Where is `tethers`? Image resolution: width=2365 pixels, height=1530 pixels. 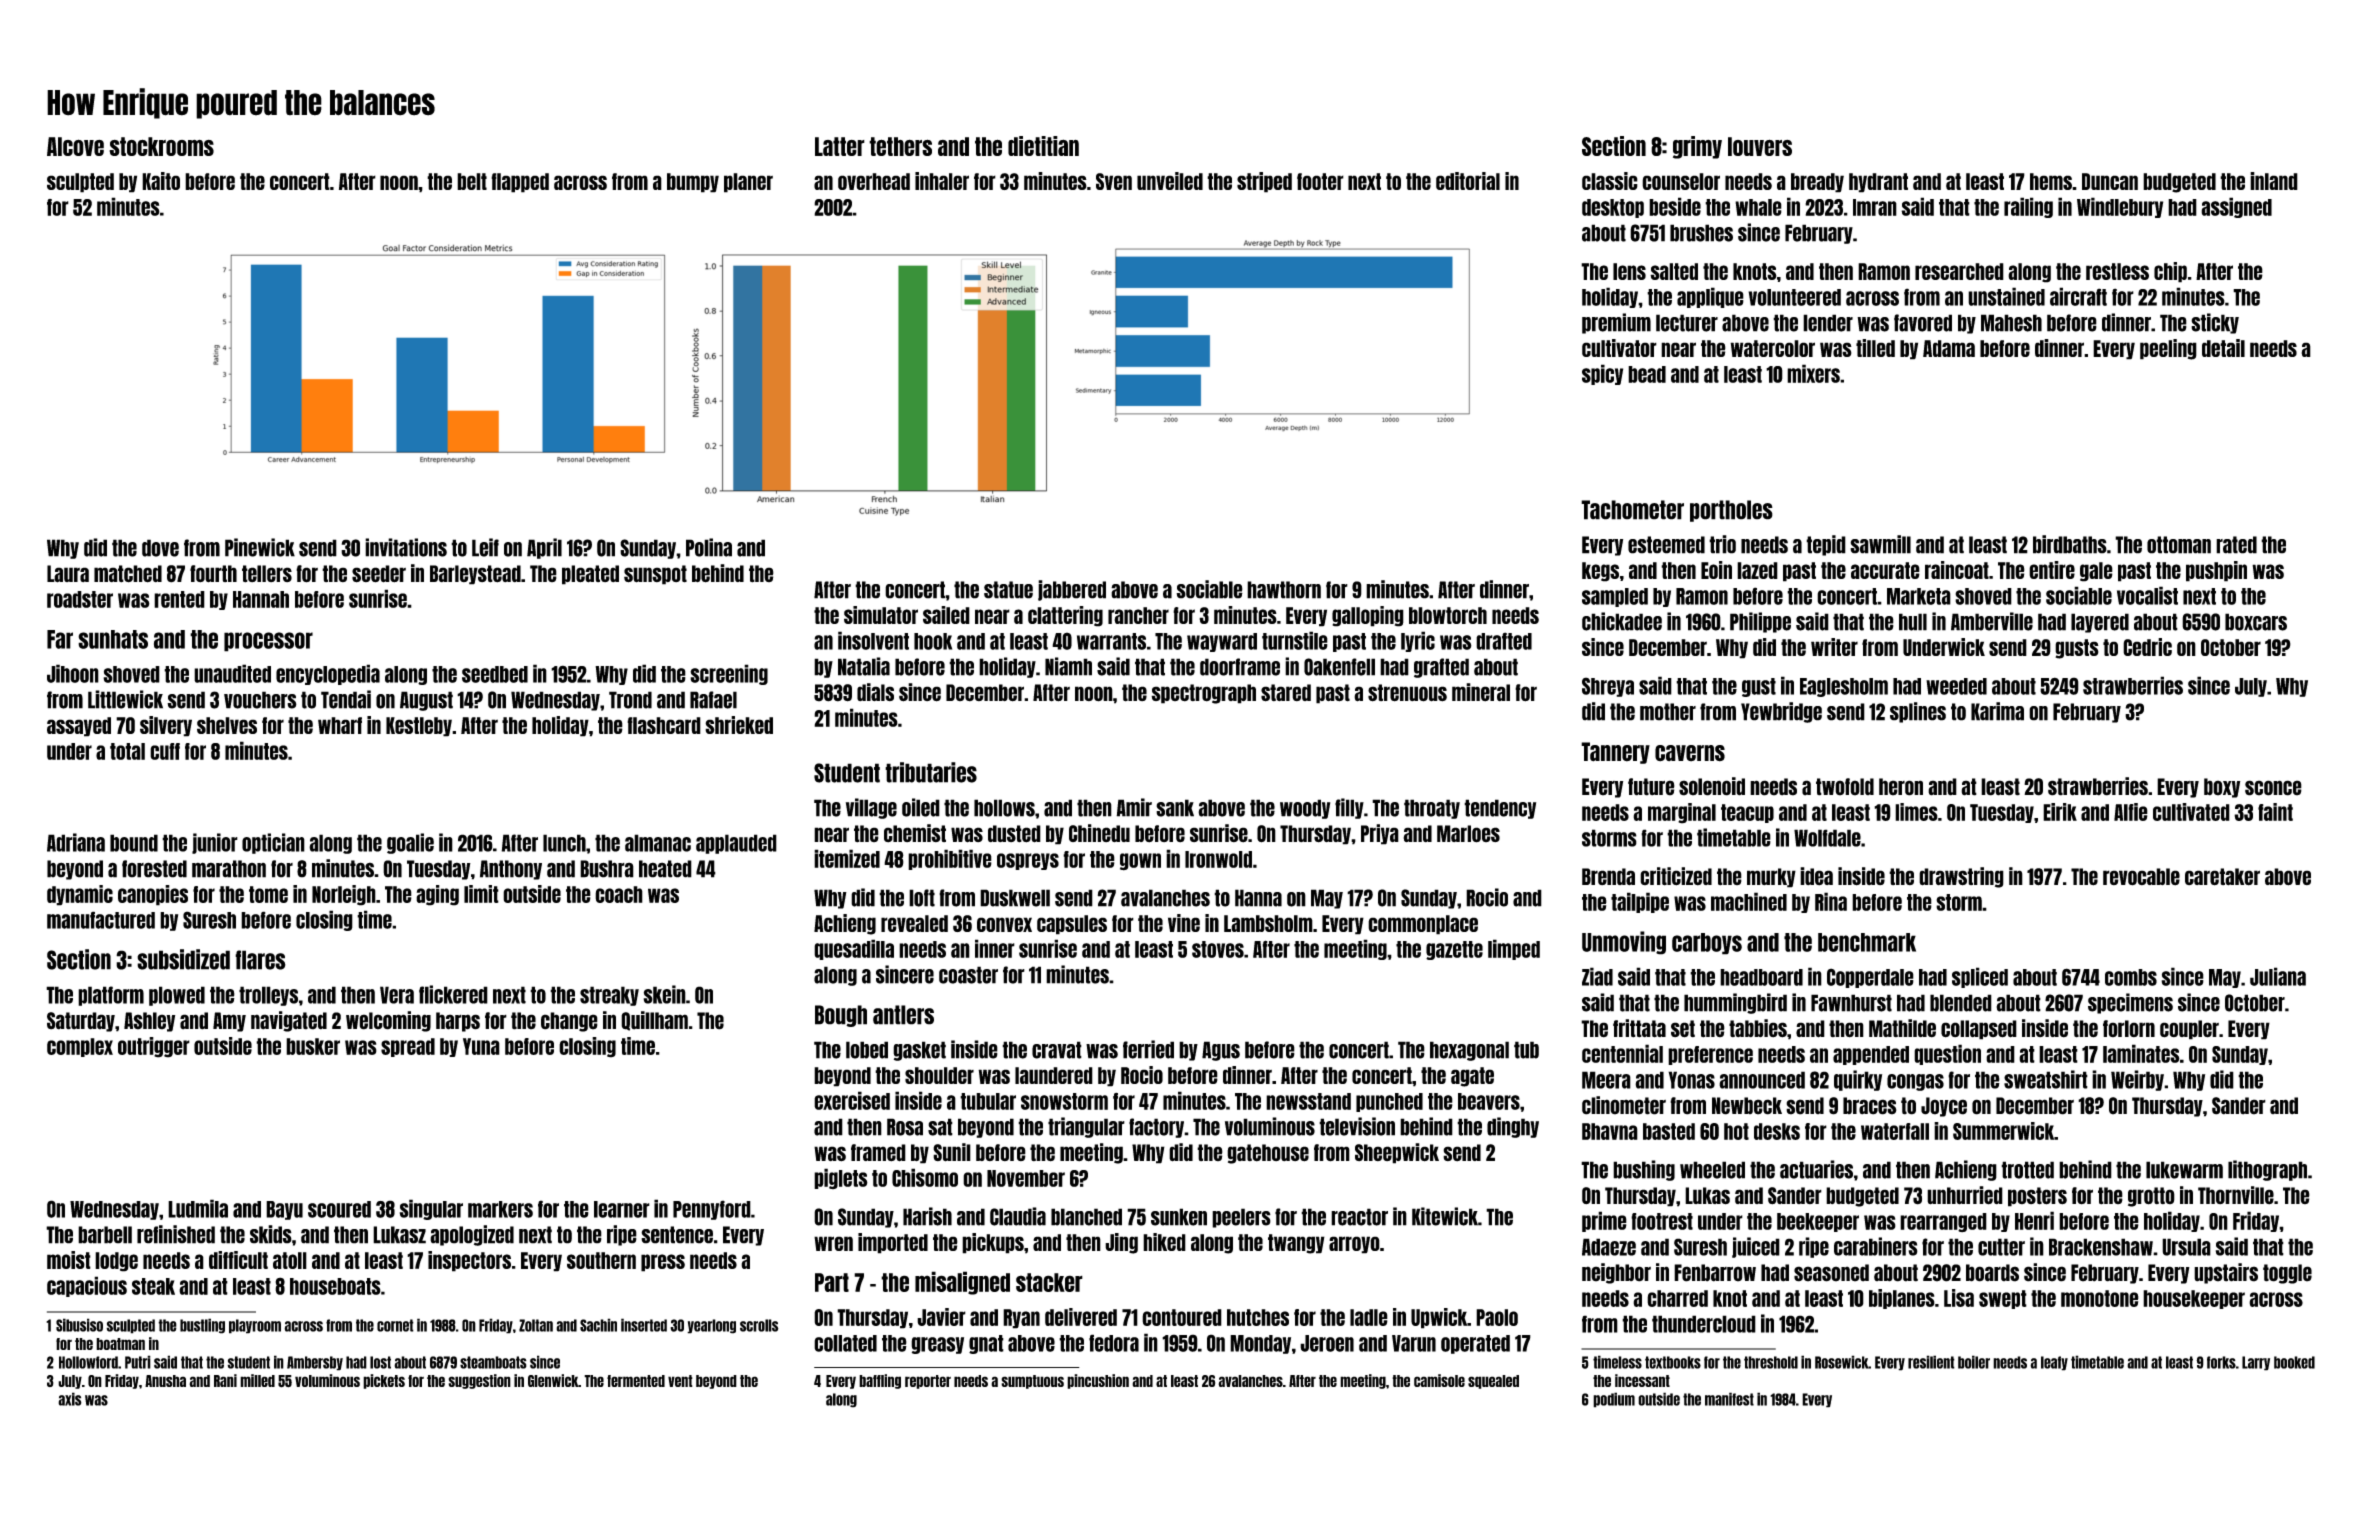 tethers is located at coordinates (900, 146).
